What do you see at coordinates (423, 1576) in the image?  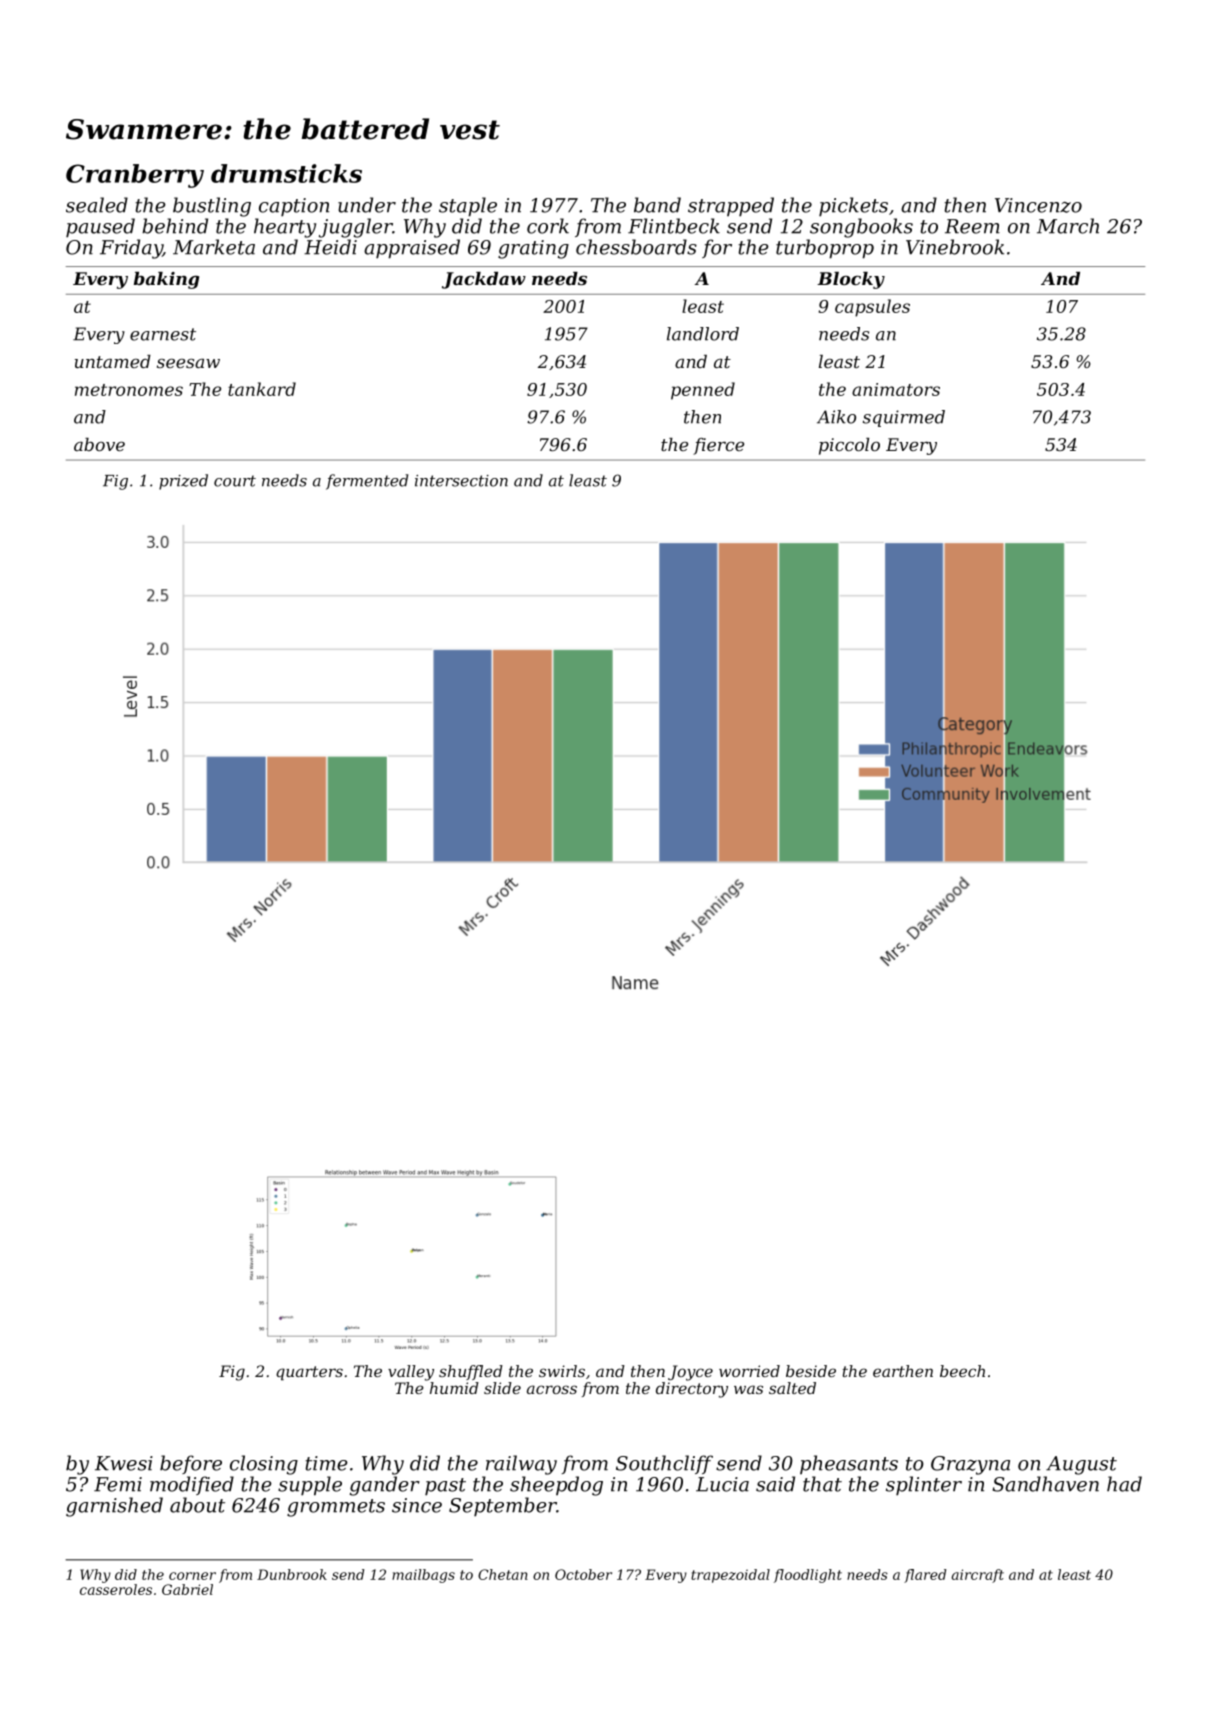 I see `mailbags` at bounding box center [423, 1576].
